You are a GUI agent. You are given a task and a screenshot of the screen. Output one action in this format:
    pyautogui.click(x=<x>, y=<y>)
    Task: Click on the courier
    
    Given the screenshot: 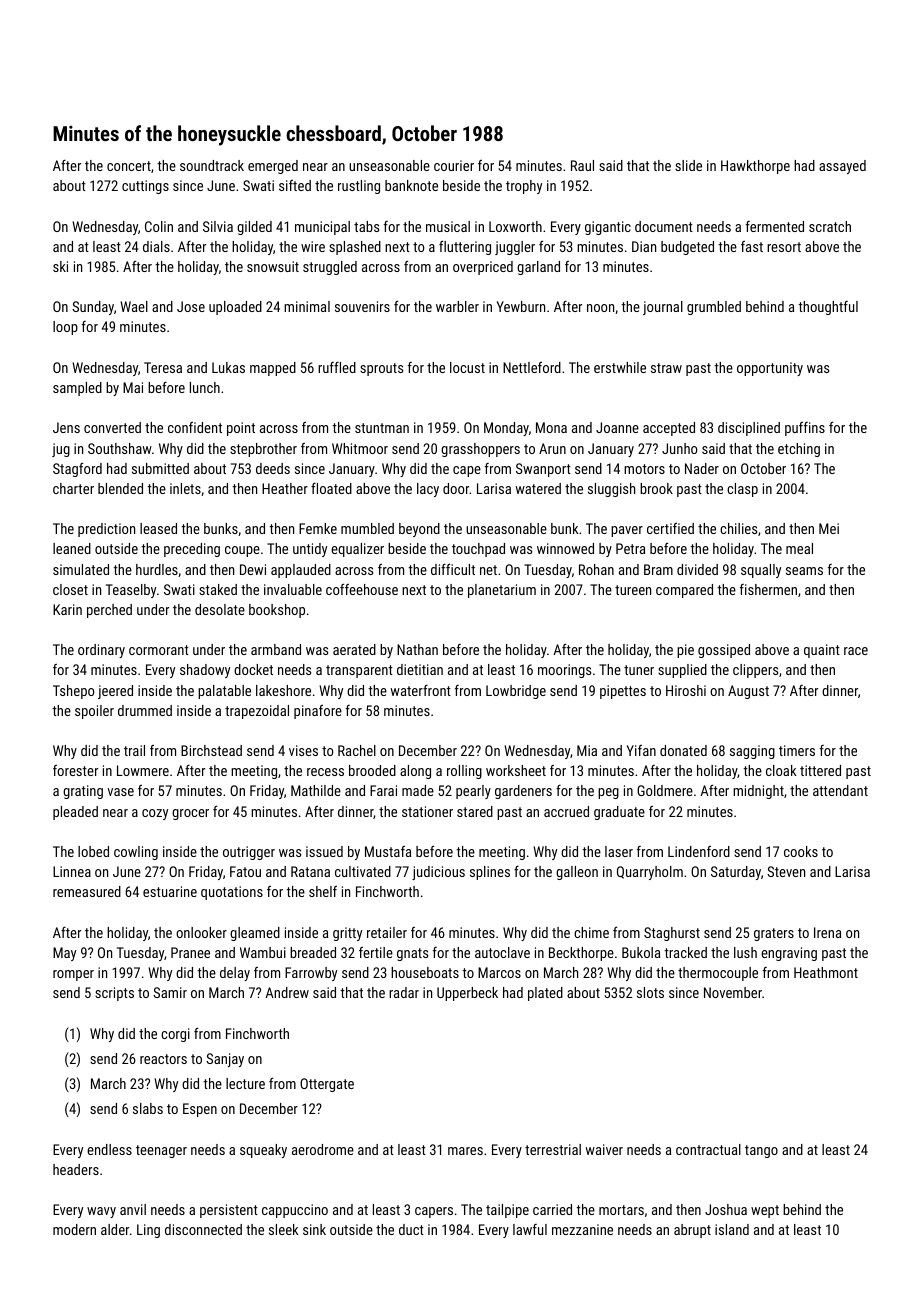 What is the action you would take?
    pyautogui.click(x=454, y=165)
